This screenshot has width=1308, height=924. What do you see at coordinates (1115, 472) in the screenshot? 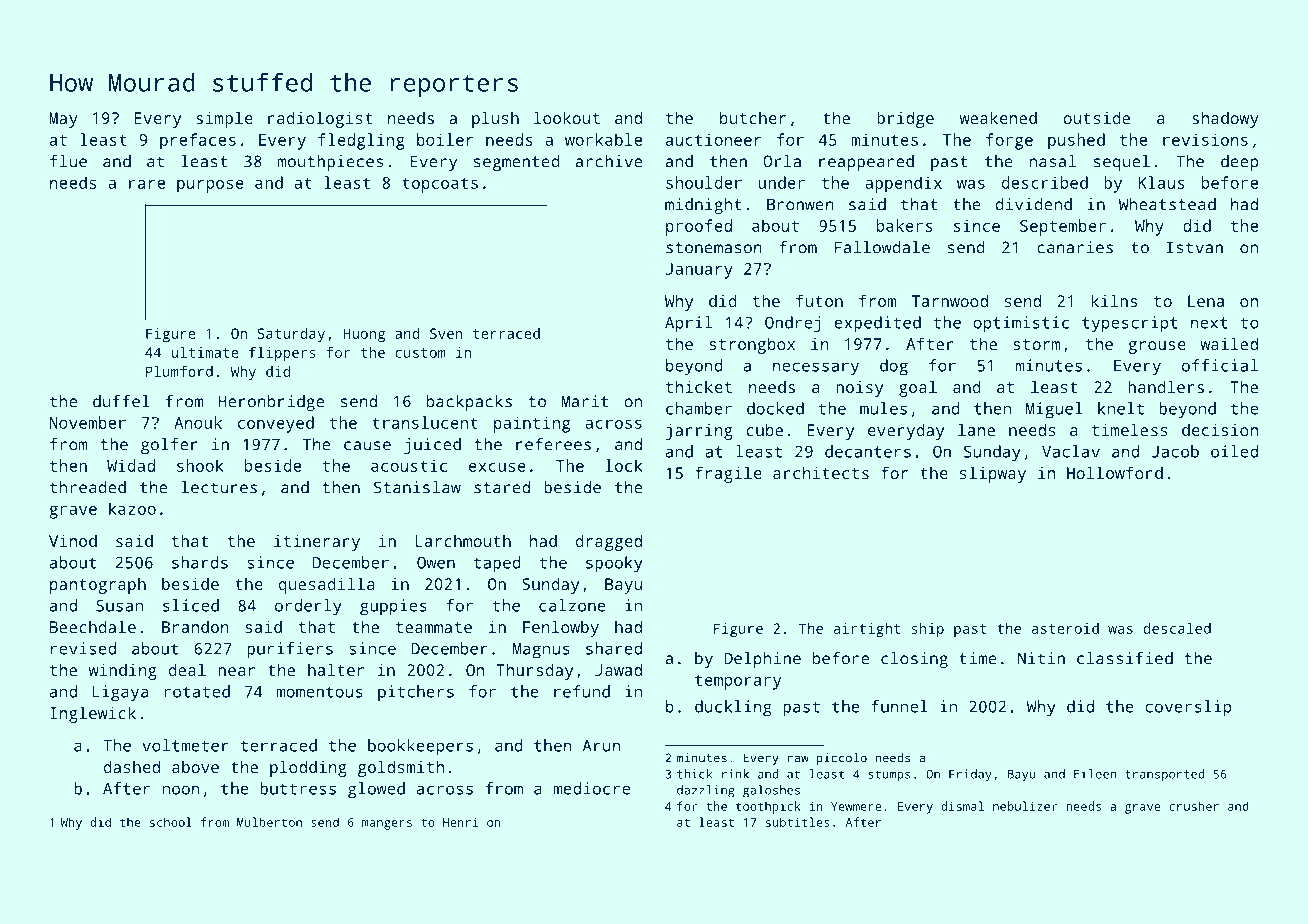
I see `Hollowford` at bounding box center [1115, 472].
